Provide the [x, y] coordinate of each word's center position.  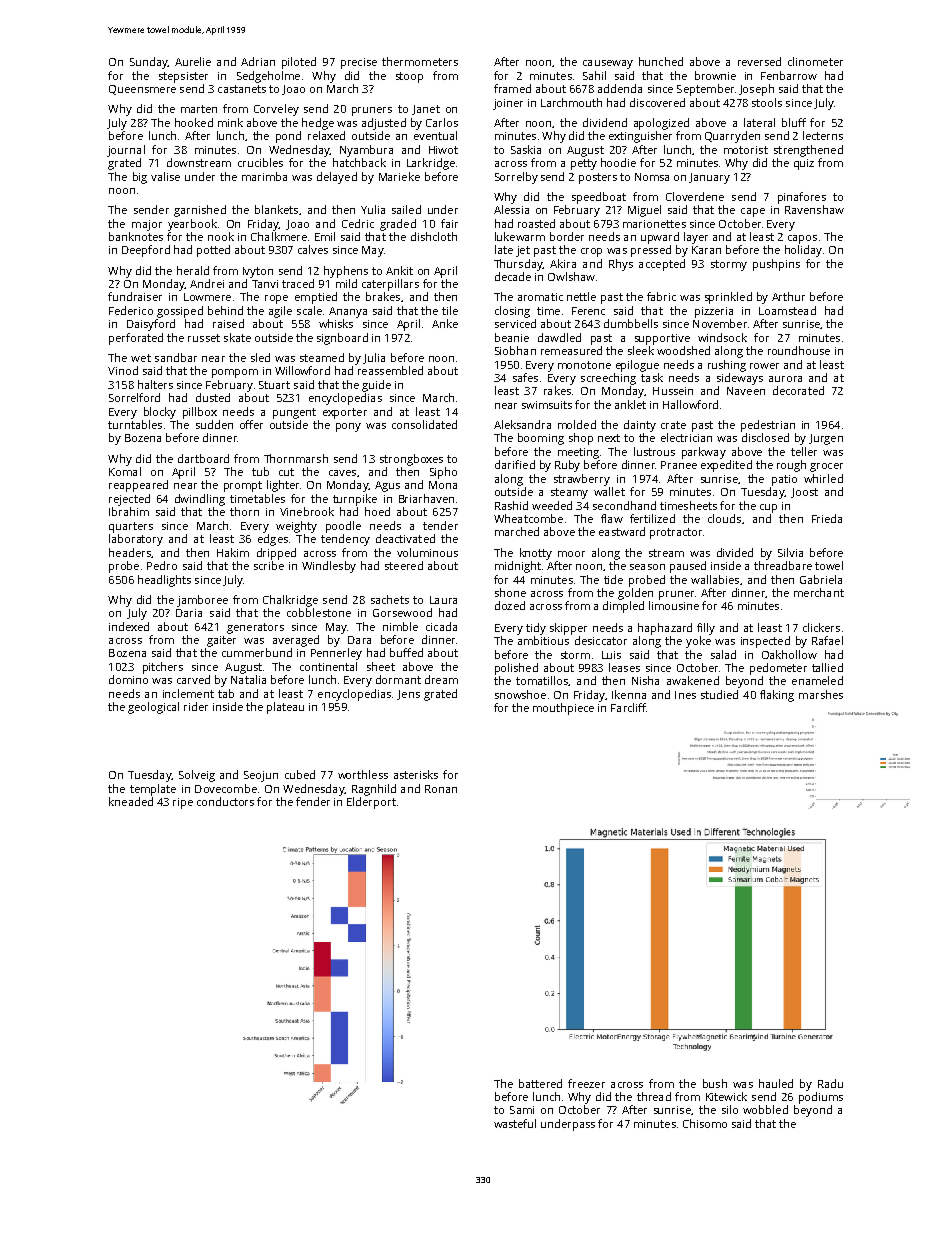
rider [196, 706]
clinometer [815, 61]
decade [513, 276]
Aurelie [193, 61]
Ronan [441, 789]
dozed [510, 605]
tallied [827, 667]
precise [359, 63]
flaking [777, 696]
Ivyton [258, 272]
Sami [522, 1110]
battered [540, 1083]
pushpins [776, 265]
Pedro [162, 565]
